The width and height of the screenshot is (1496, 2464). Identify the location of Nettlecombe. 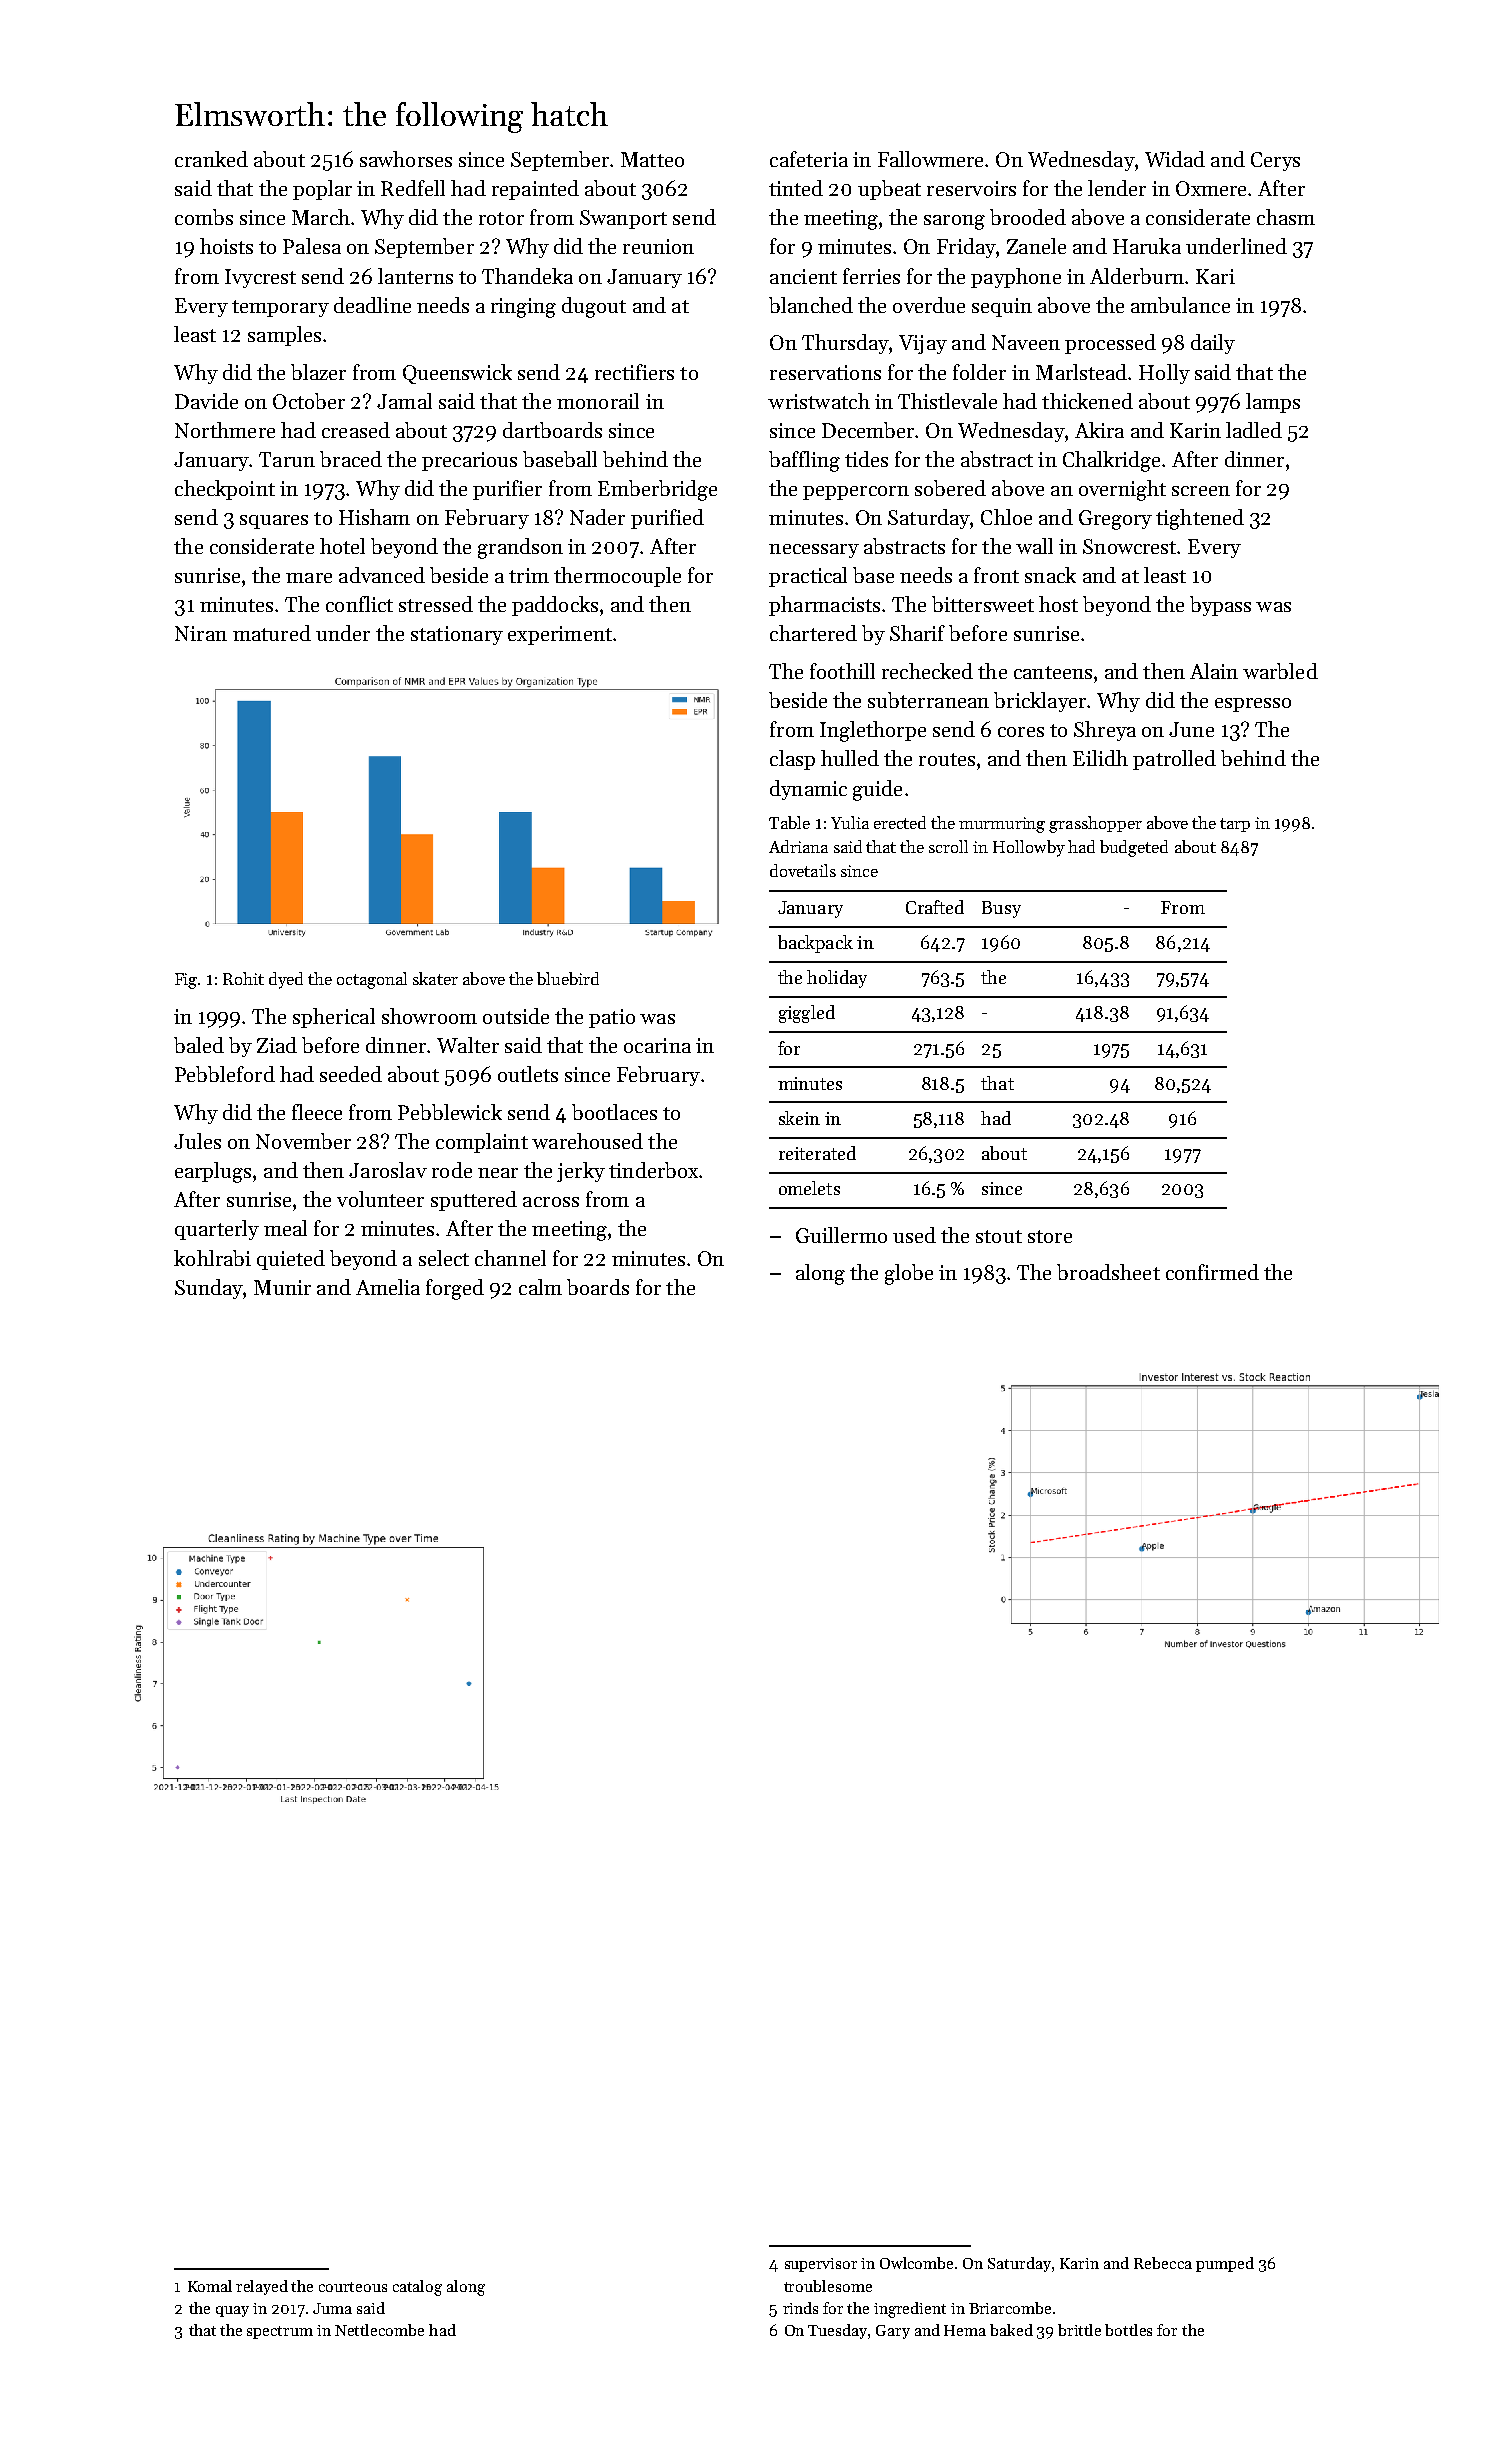
(379, 2330).
